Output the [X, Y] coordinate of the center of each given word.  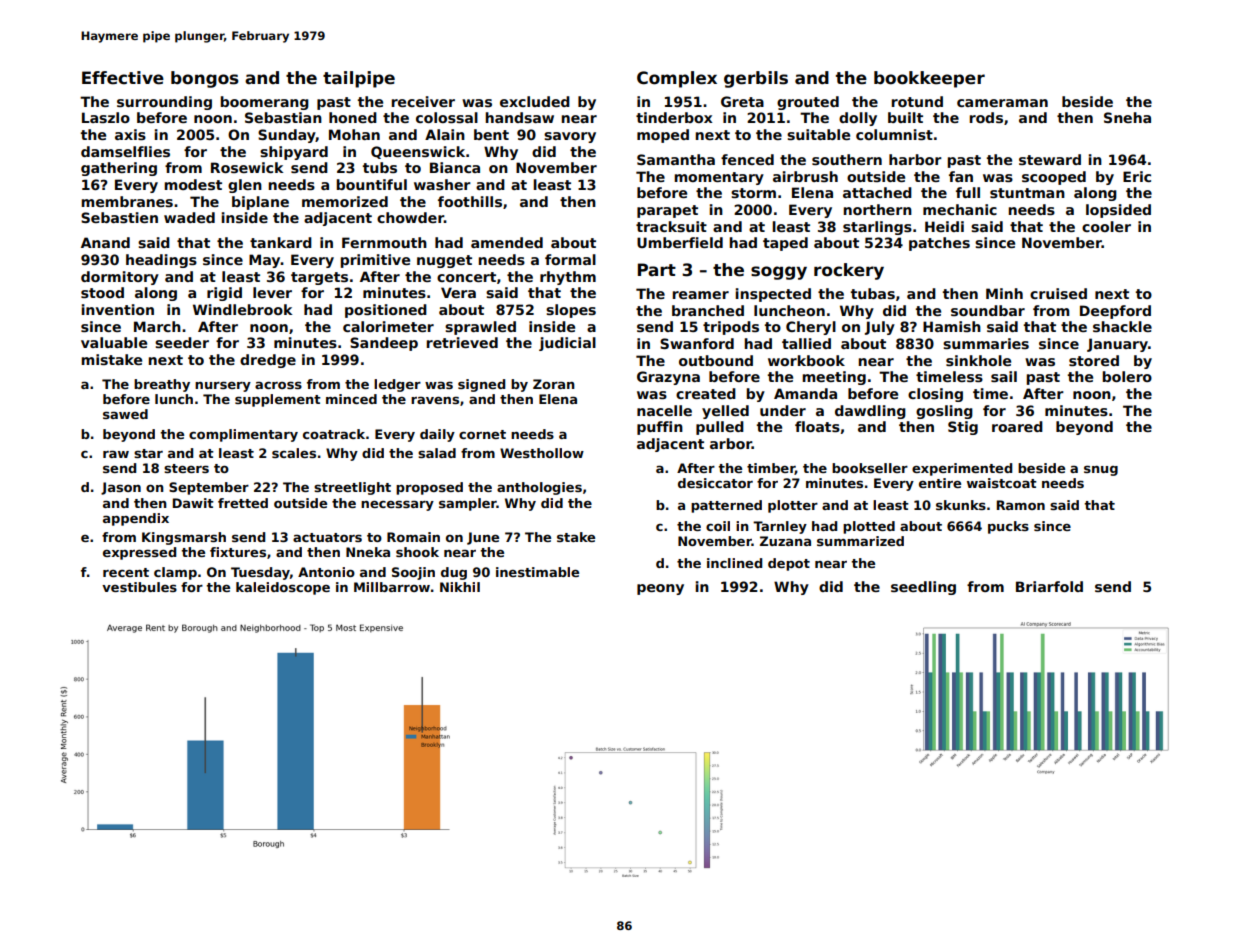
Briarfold [1049, 586]
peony [660, 589]
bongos [205, 79]
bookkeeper [929, 79]
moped [663, 136]
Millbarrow [392, 587]
